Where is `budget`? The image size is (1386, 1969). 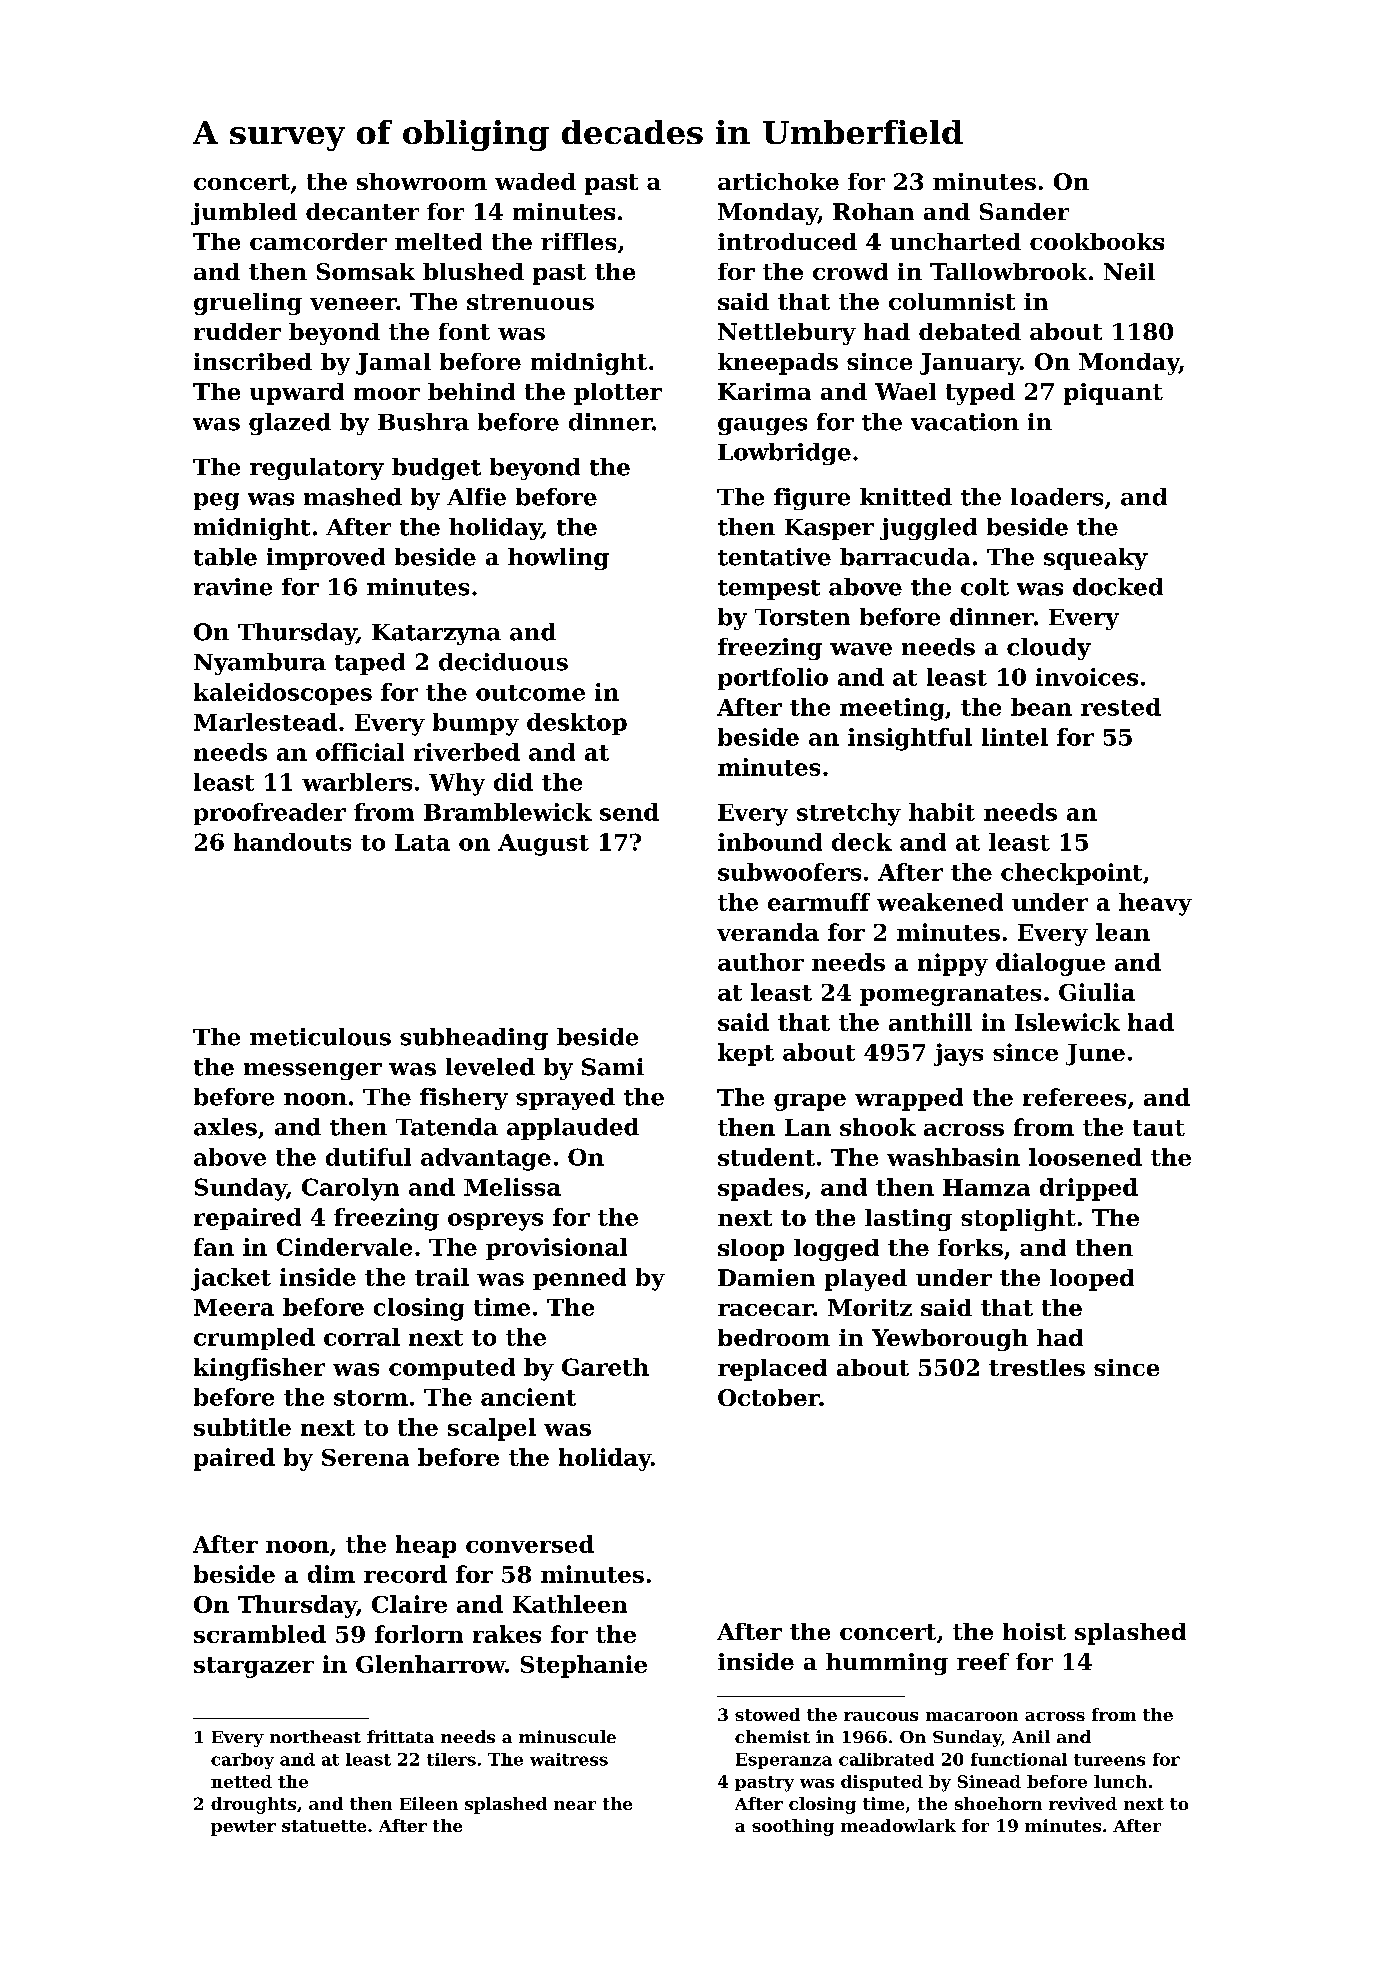
budget is located at coordinates (436, 469).
